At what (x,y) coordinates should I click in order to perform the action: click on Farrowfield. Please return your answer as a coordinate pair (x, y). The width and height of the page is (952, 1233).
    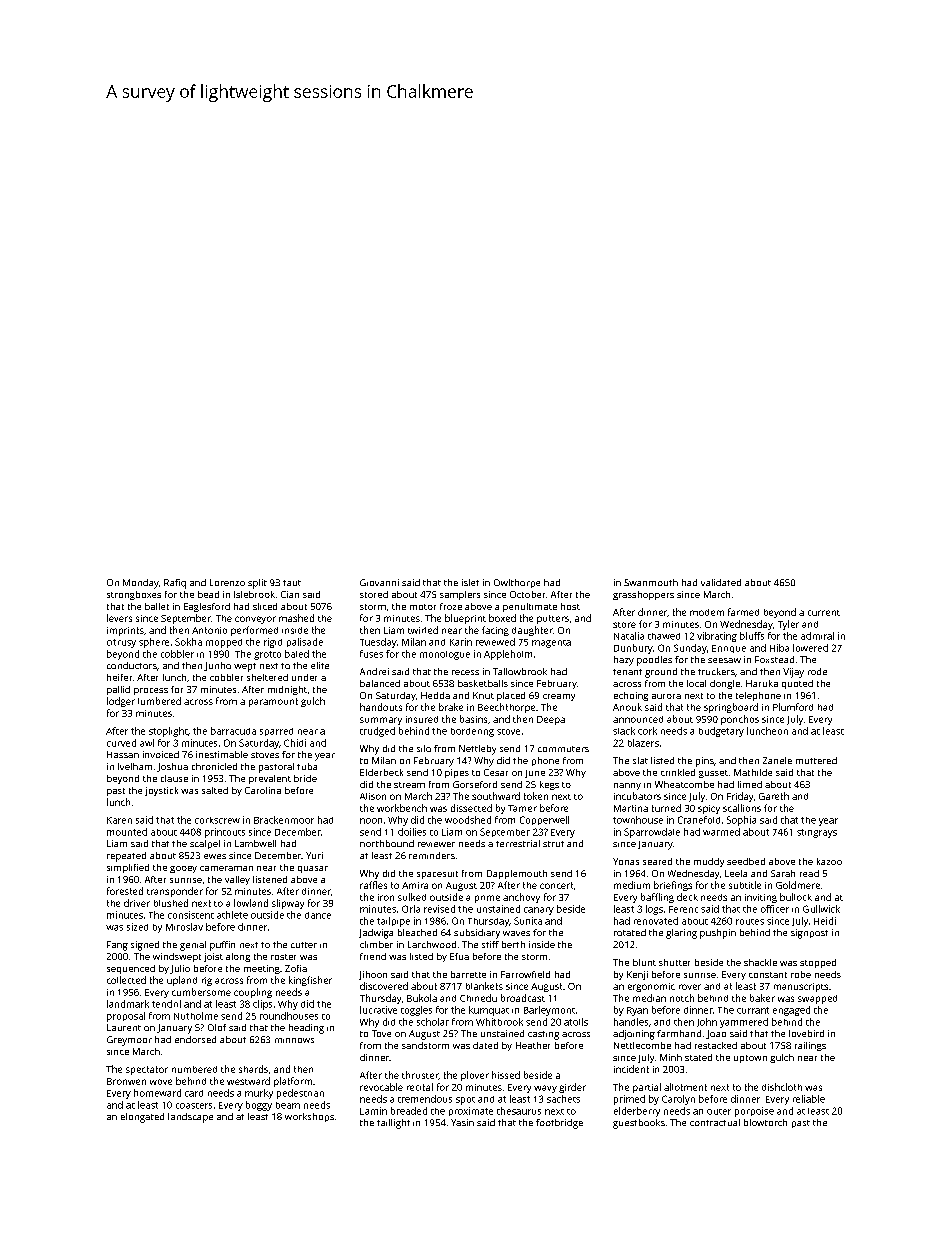
    Looking at the image, I should click on (525, 974).
